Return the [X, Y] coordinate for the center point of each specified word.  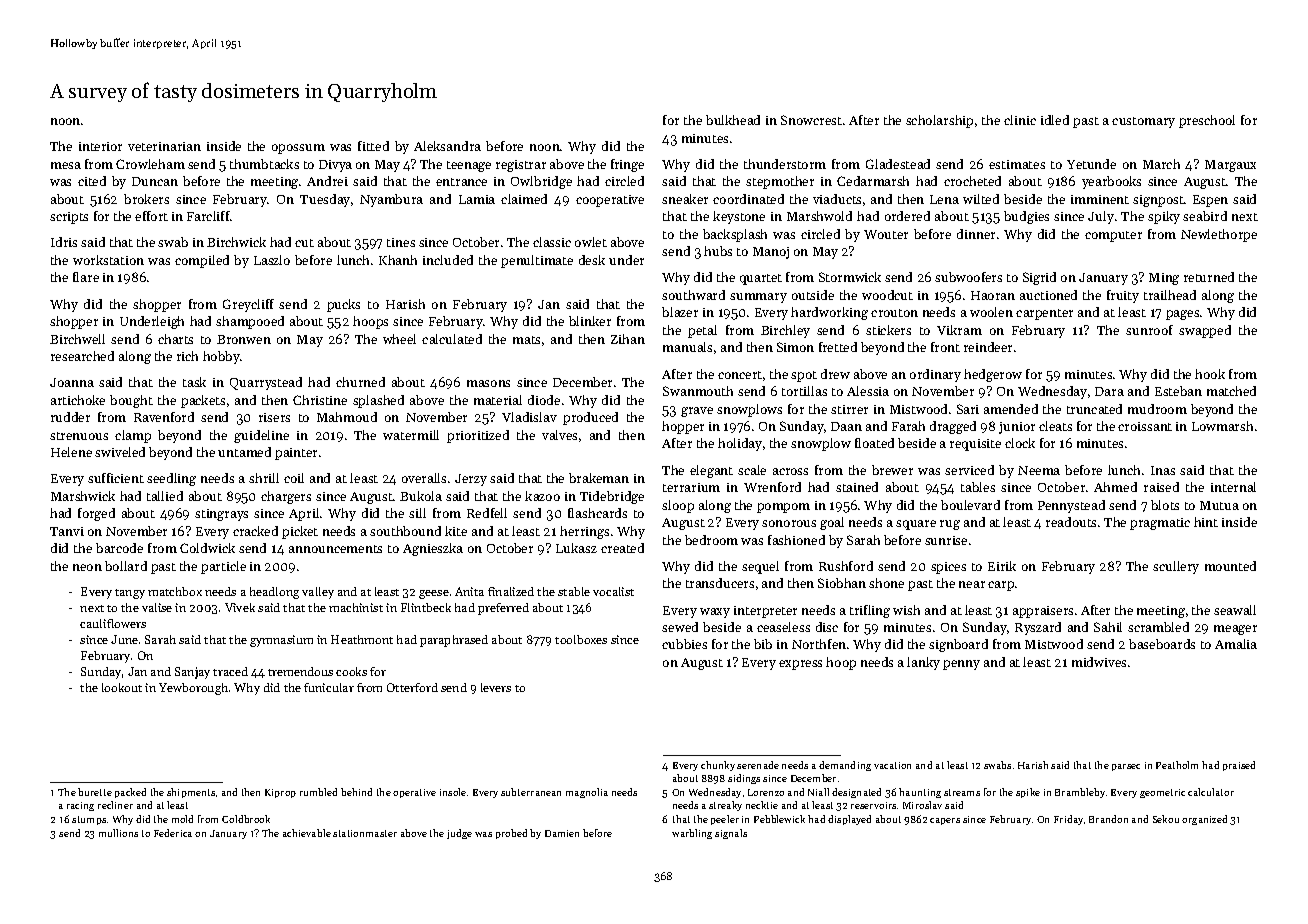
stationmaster [365, 833]
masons [488, 383]
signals [731, 834]
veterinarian [164, 146]
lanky [923, 663]
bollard [126, 566]
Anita [469, 591]
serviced [969, 470]
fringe [627, 165]
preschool [1207, 121]
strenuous [79, 436]
